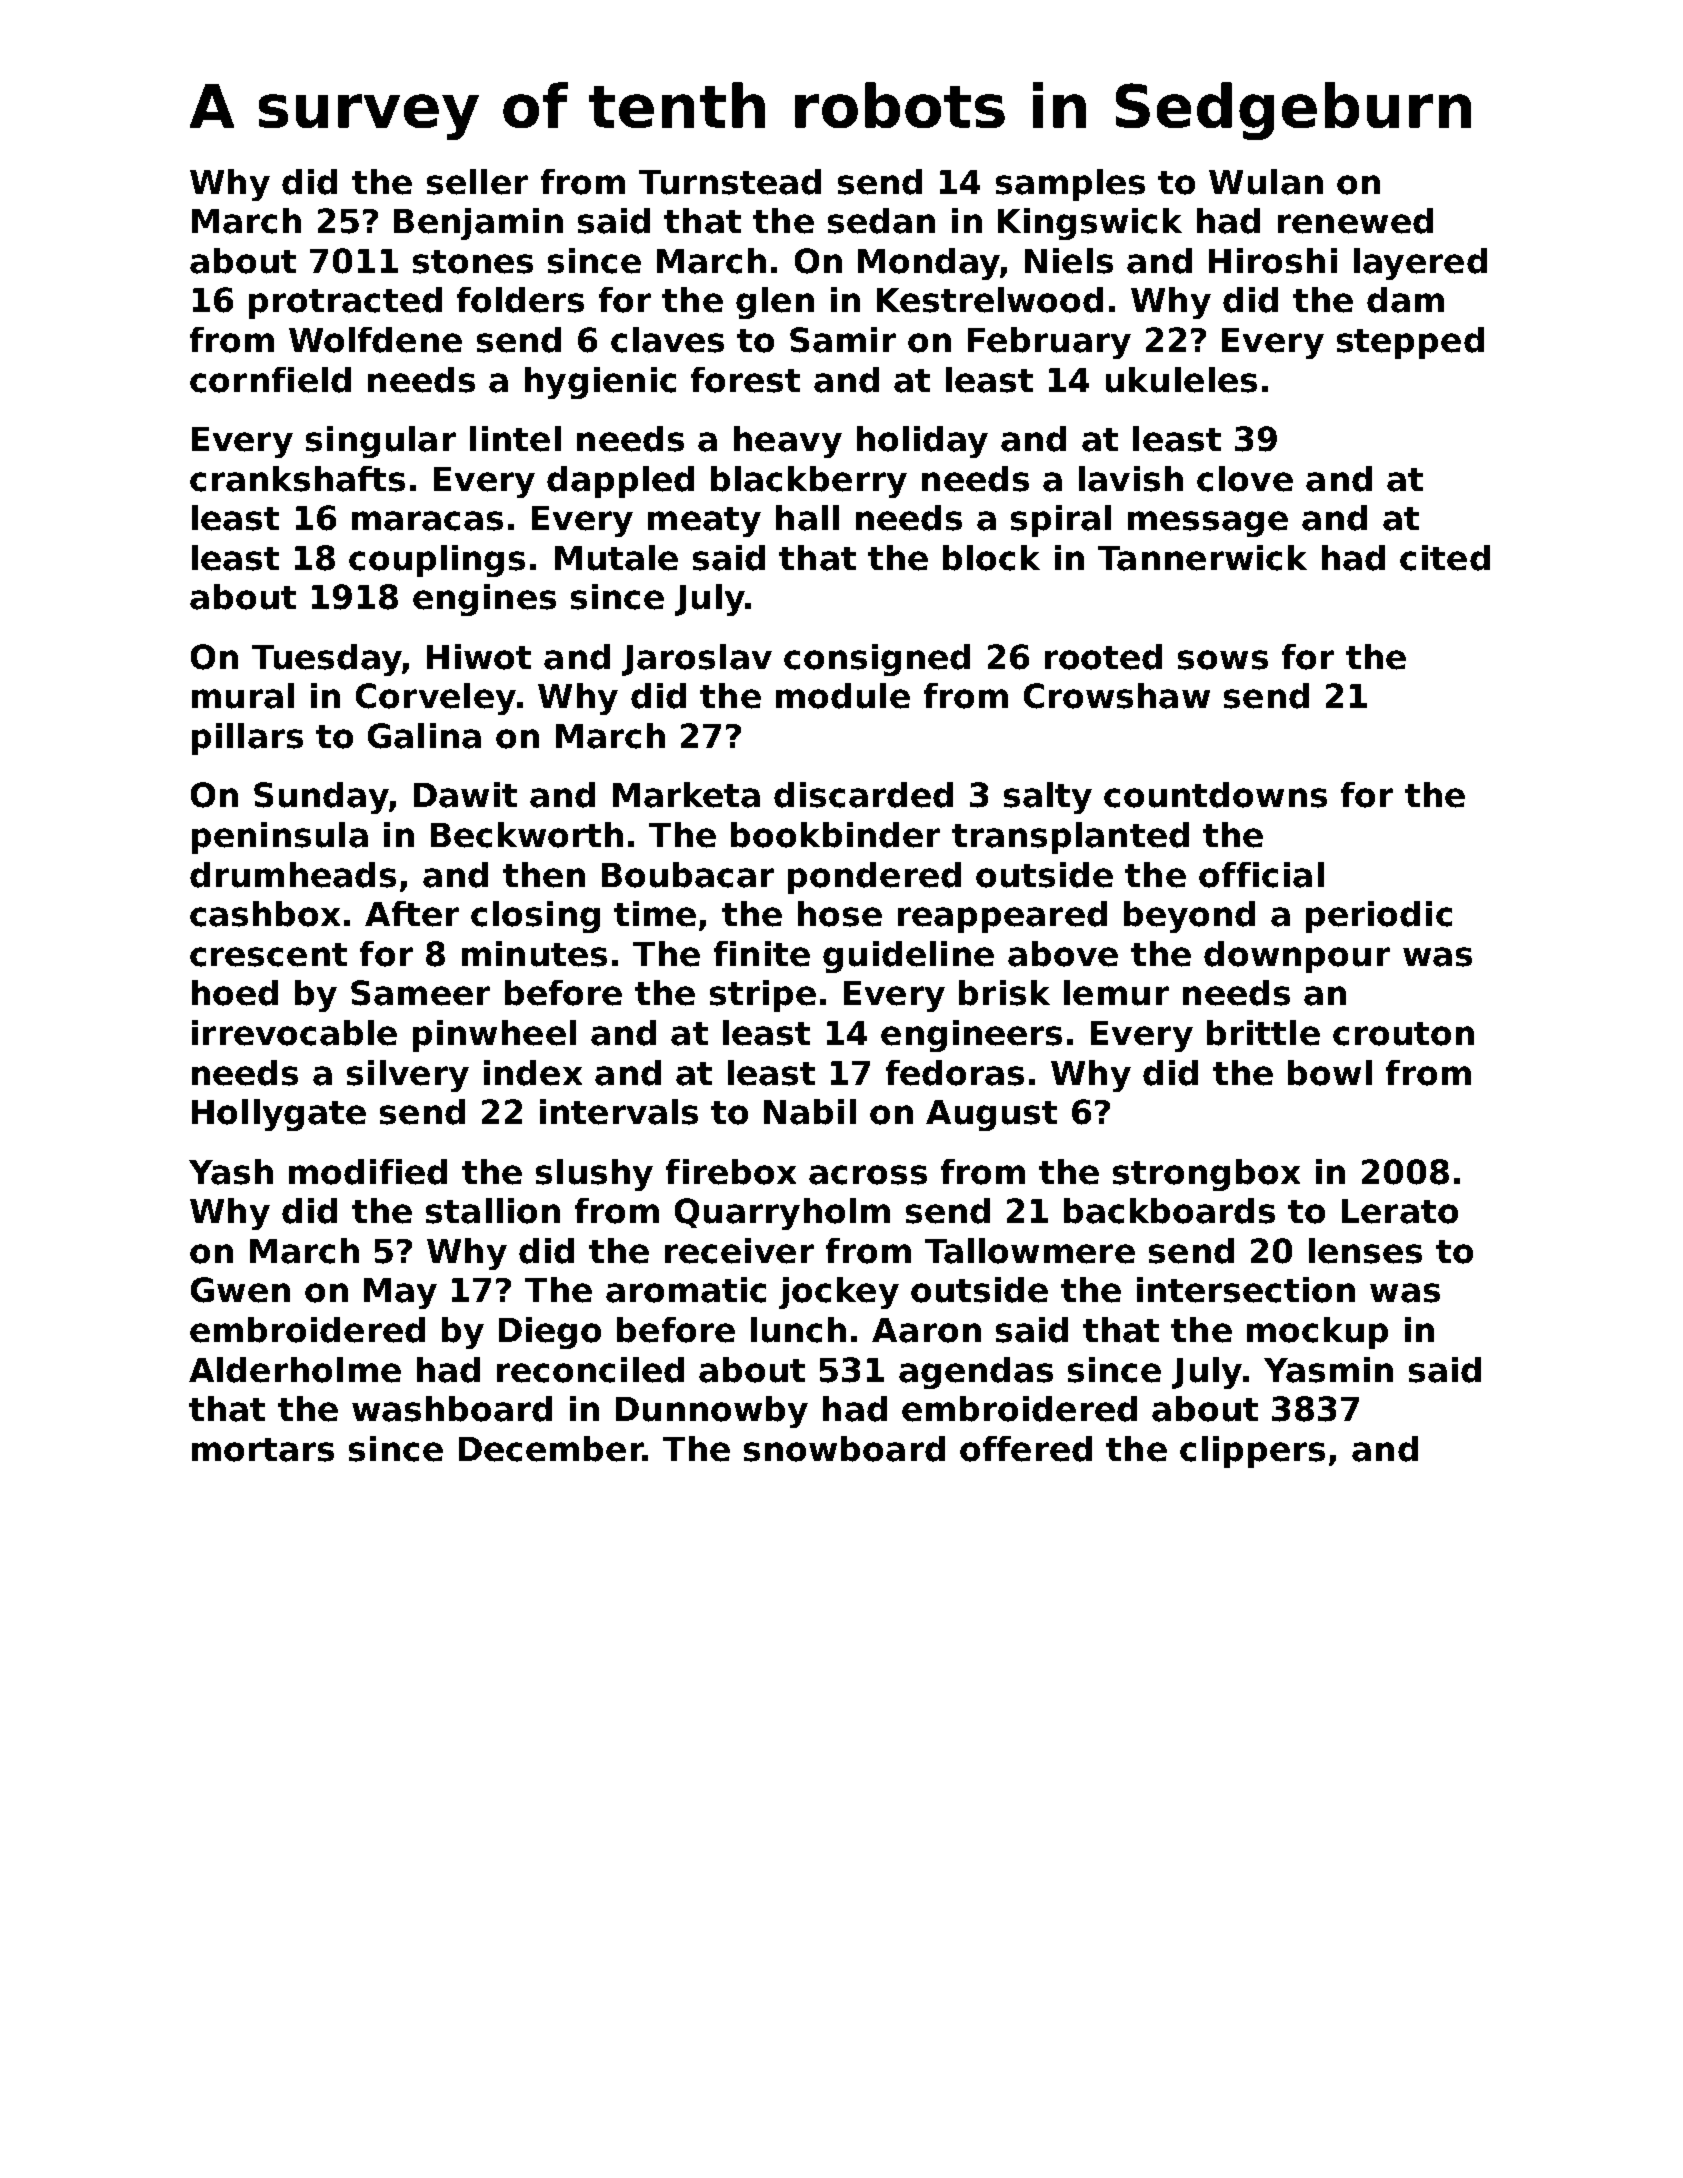  I want to click on Kingswick, so click(1090, 224).
